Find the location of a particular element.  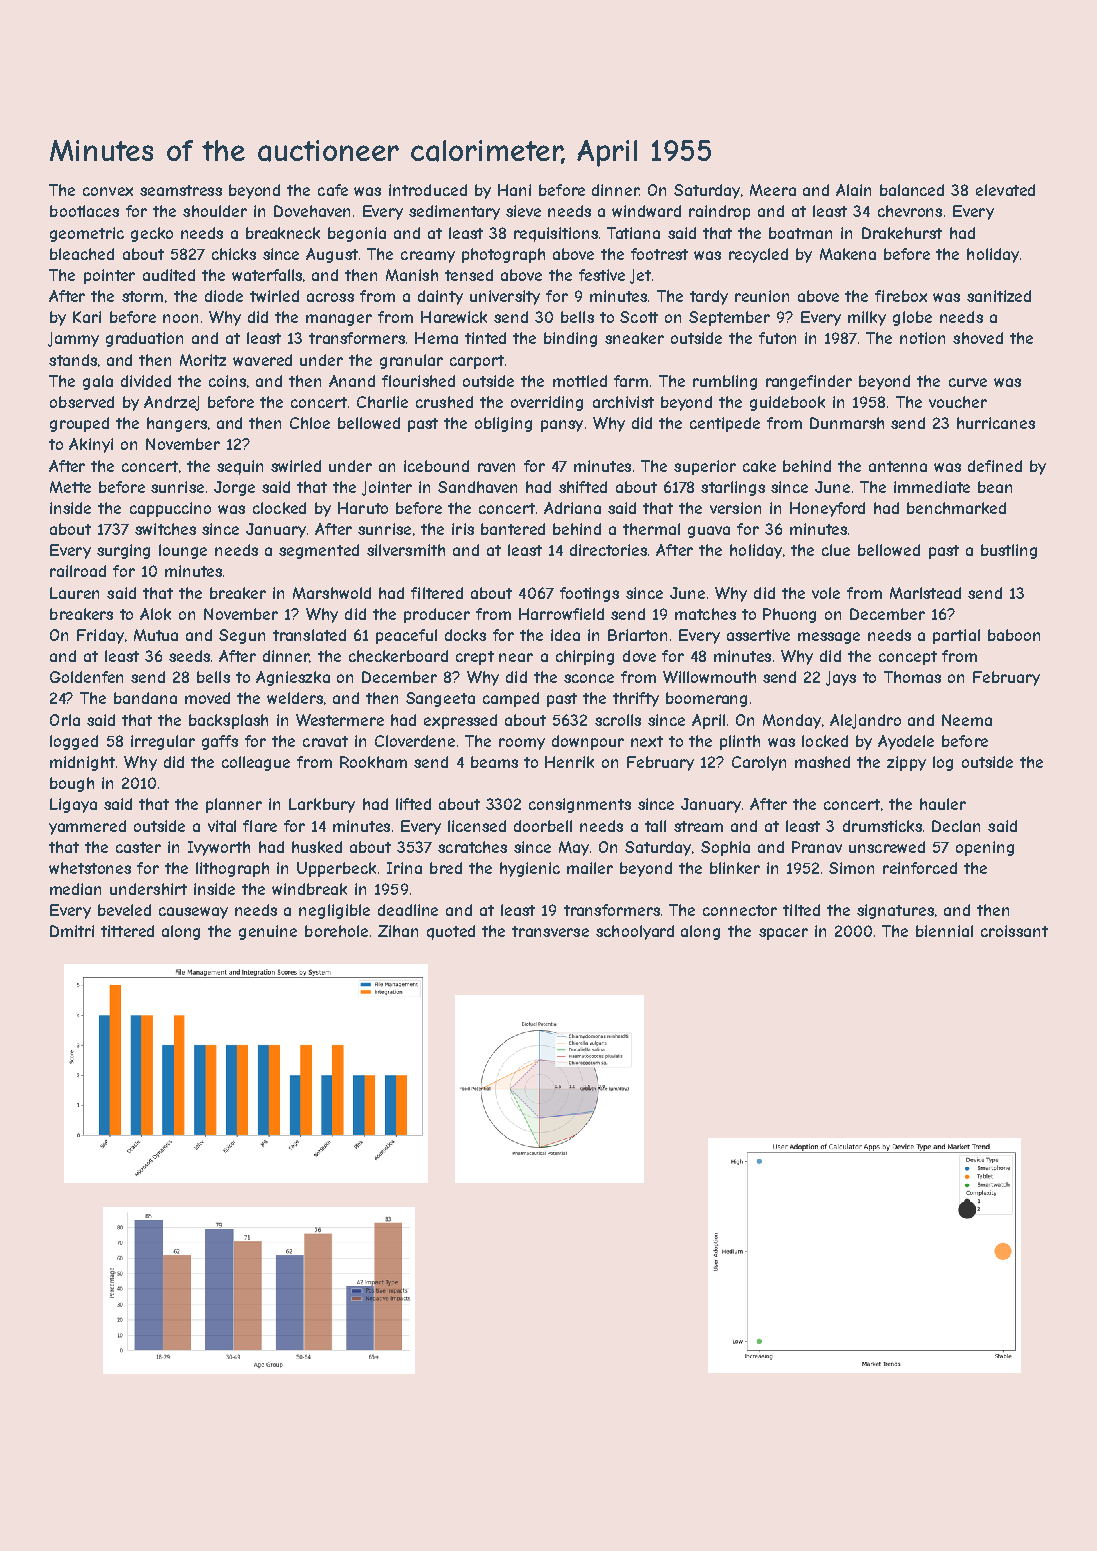

convex is located at coordinates (108, 191).
